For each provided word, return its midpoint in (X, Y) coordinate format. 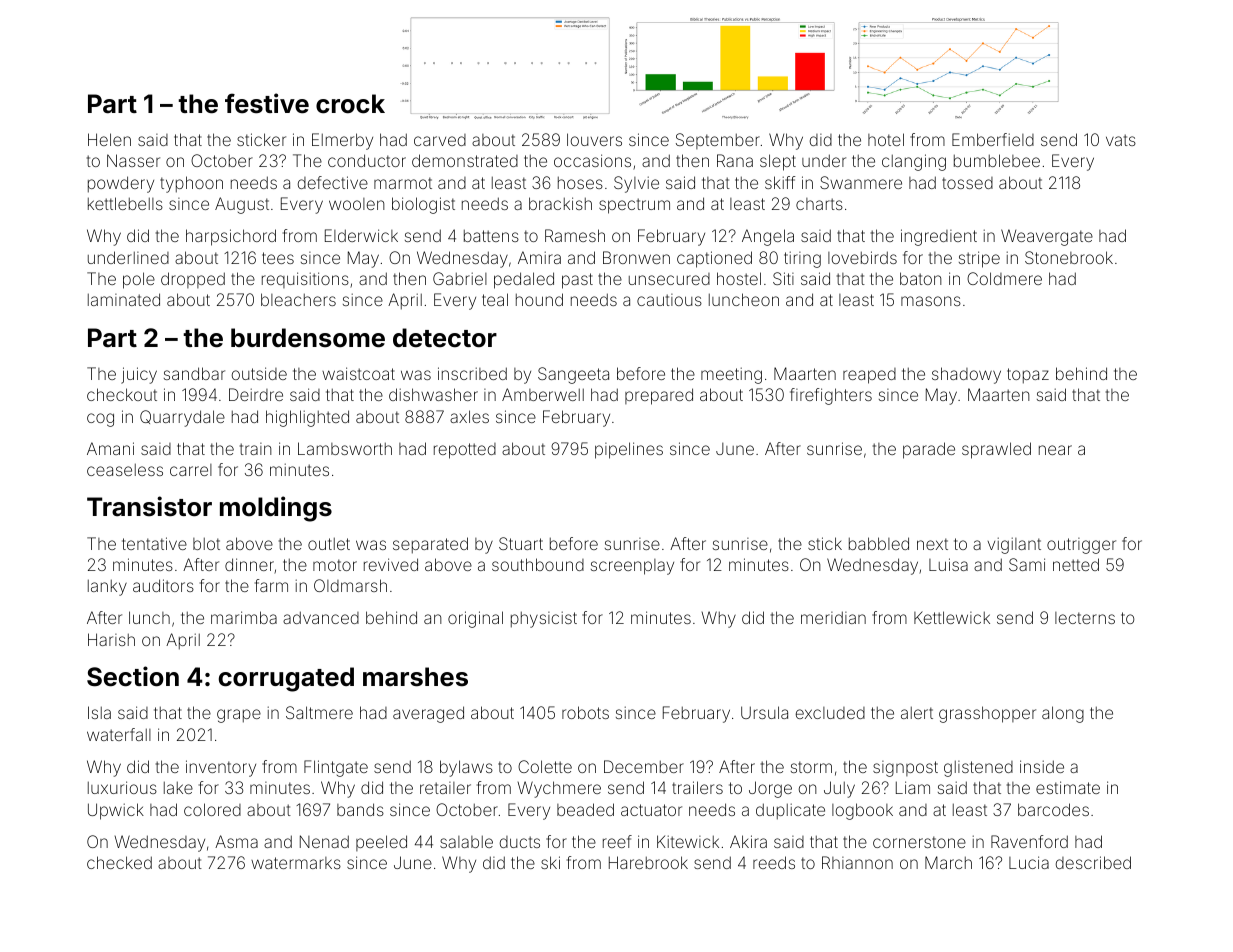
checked (119, 862)
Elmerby (342, 141)
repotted (465, 451)
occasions (592, 160)
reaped (869, 376)
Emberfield (993, 139)
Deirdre (256, 394)
